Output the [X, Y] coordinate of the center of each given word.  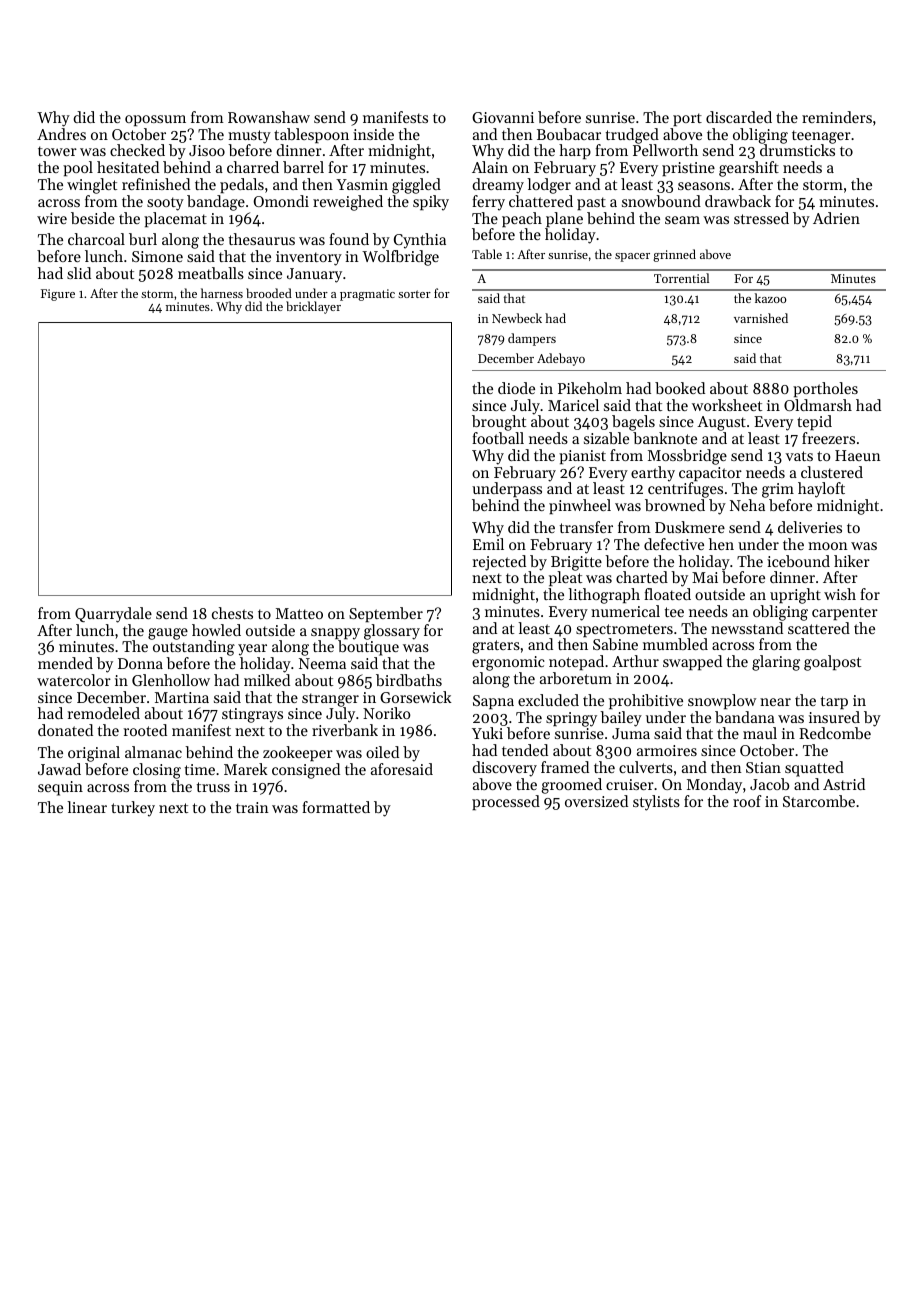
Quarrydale [113, 615]
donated [65, 730]
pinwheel [580, 506]
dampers [532, 339]
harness [222, 293]
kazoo [770, 298]
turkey [133, 809]
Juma [631, 733]
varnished [761, 318]
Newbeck [517, 318]
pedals [242, 185]
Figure [58, 295]
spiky [431, 203]
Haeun [858, 455]
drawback [738, 201]
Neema [322, 663]
